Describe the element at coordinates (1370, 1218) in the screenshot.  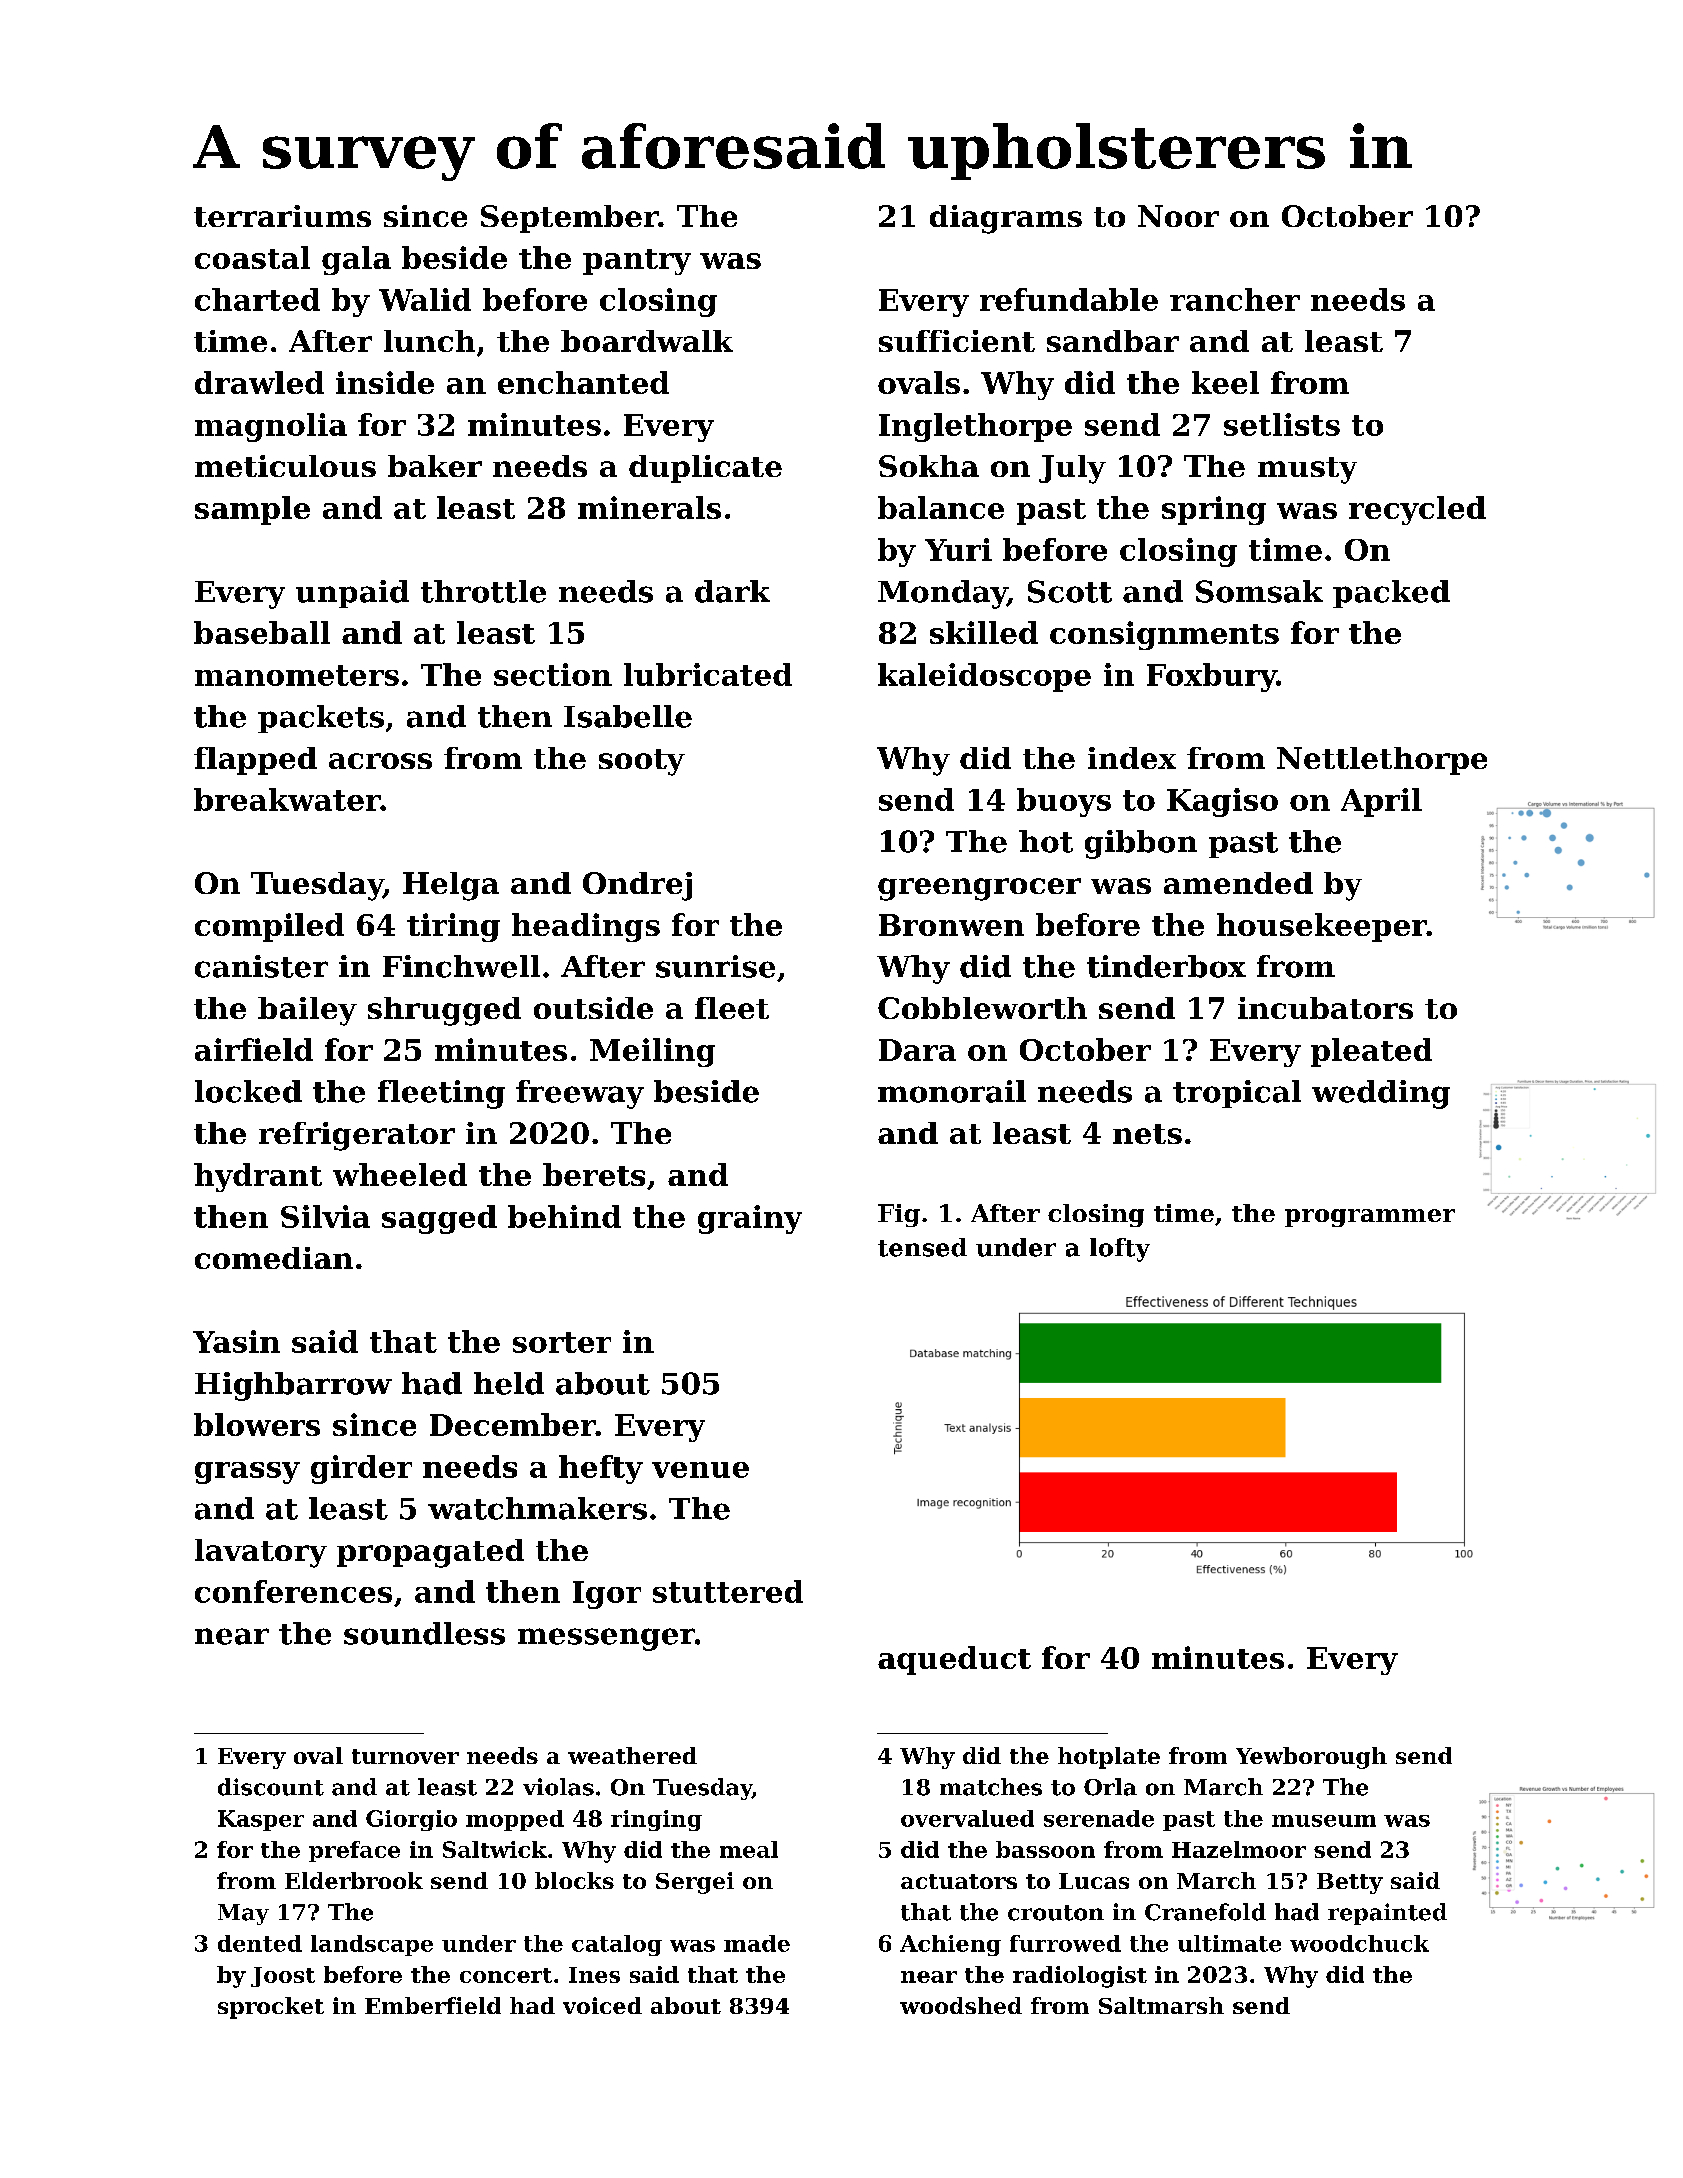
I see `programmer` at that location.
